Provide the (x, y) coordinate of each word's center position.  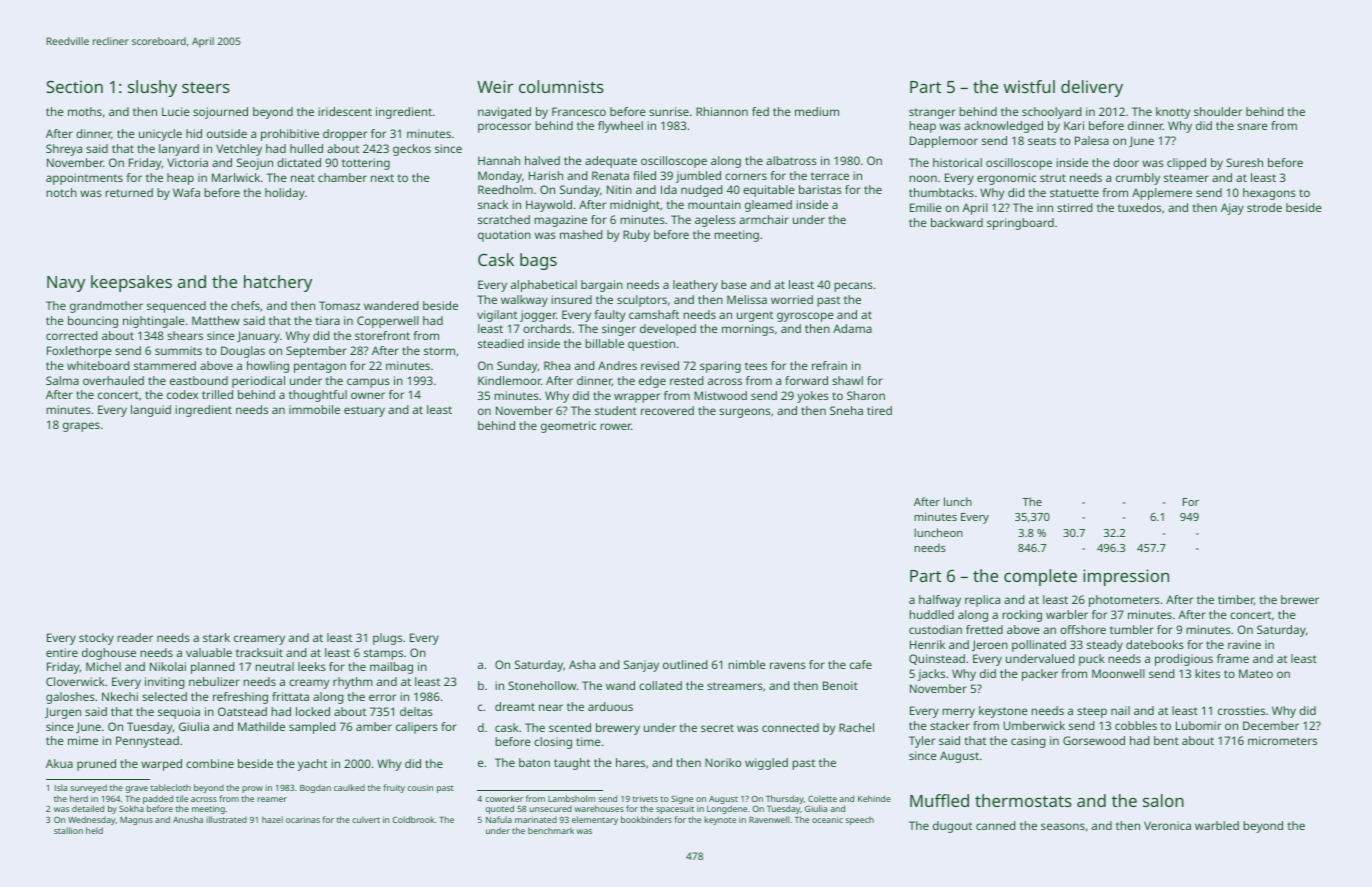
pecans (853, 287)
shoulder (1218, 111)
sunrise (669, 111)
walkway (524, 301)
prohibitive (290, 135)
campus (368, 383)
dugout (952, 827)
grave (137, 789)
